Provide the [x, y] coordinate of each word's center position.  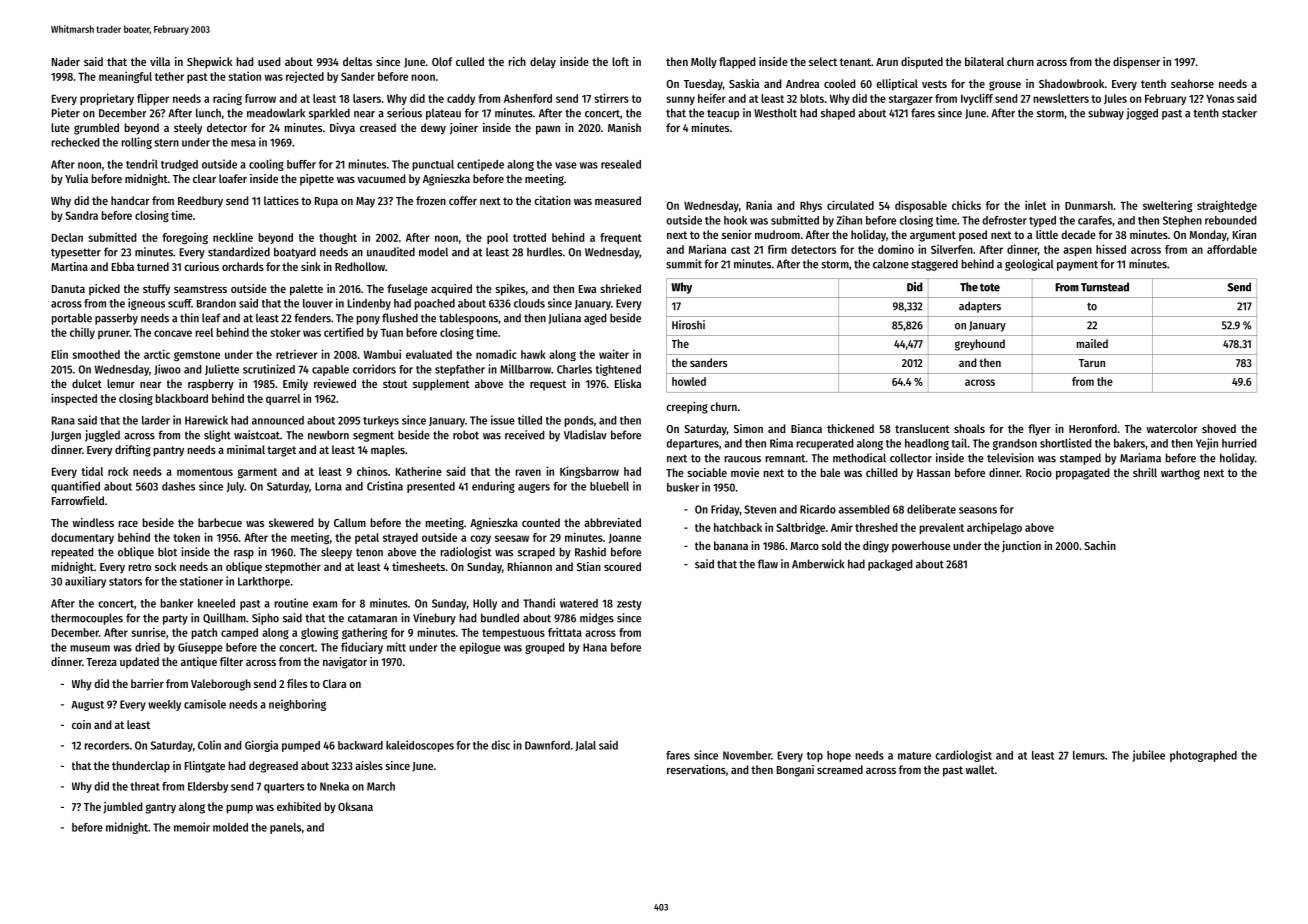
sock [165, 566]
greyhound [980, 345]
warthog [1180, 474]
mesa [243, 143]
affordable [1232, 249]
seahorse [1192, 83]
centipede [480, 165]
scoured [622, 566]
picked [104, 290]
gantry [161, 808]
